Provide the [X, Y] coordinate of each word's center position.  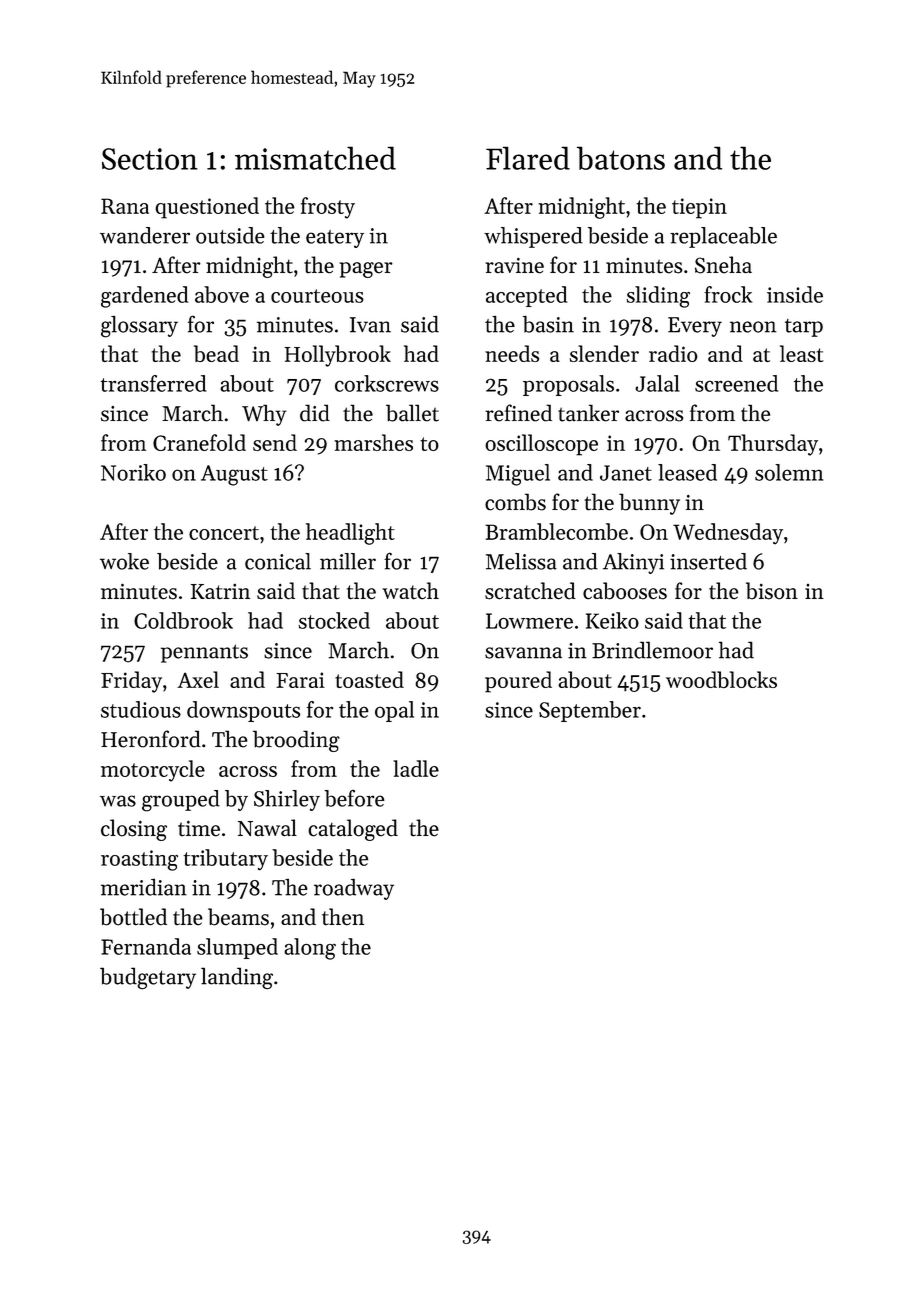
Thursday [773, 445]
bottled [133, 917]
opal [394, 711]
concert [224, 533]
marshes [373, 442]
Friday [131, 682]
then [343, 917]
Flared [528, 158]
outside [230, 235]
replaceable [723, 237]
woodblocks [721, 679]
